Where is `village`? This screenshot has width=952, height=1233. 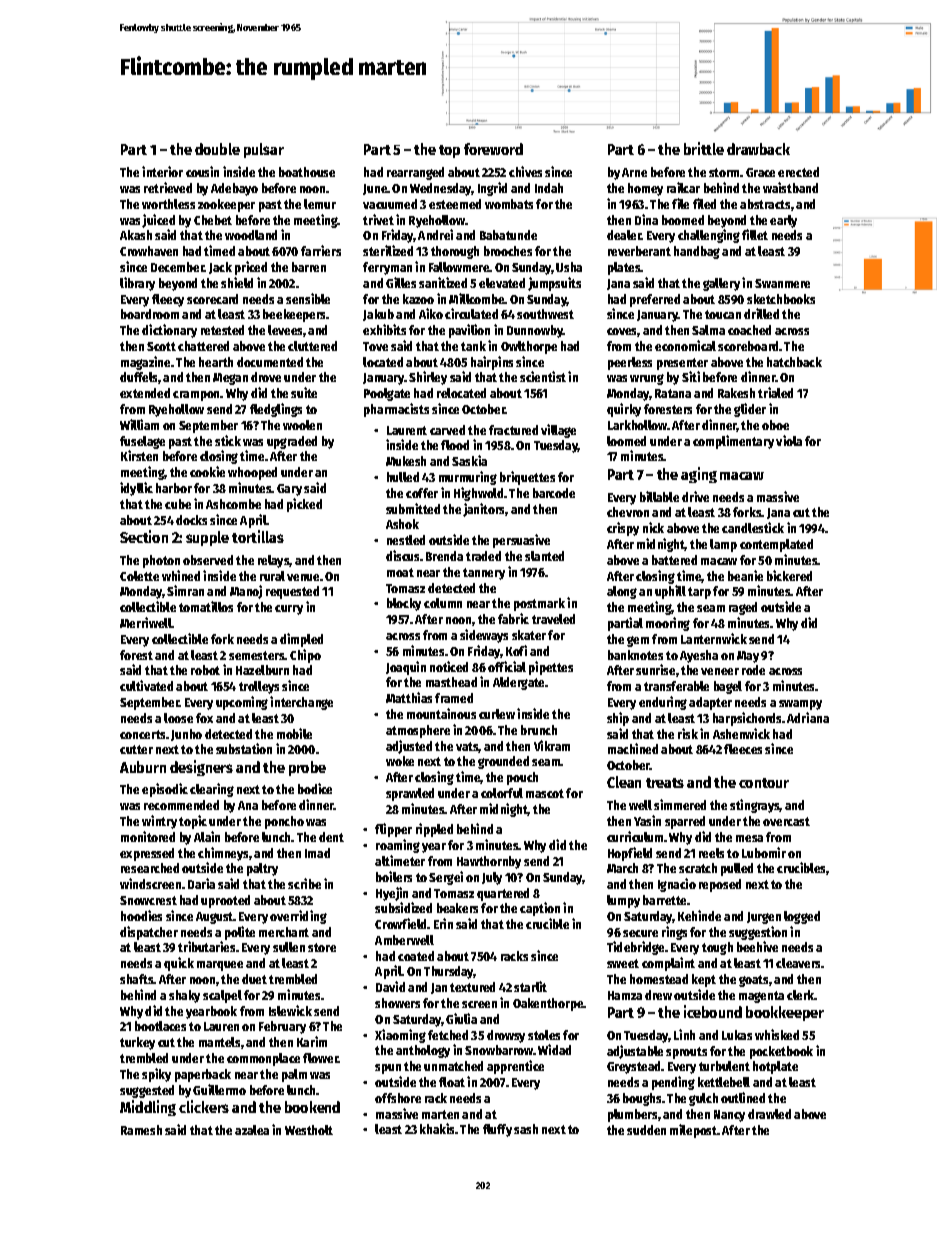
village is located at coordinates (558, 431).
